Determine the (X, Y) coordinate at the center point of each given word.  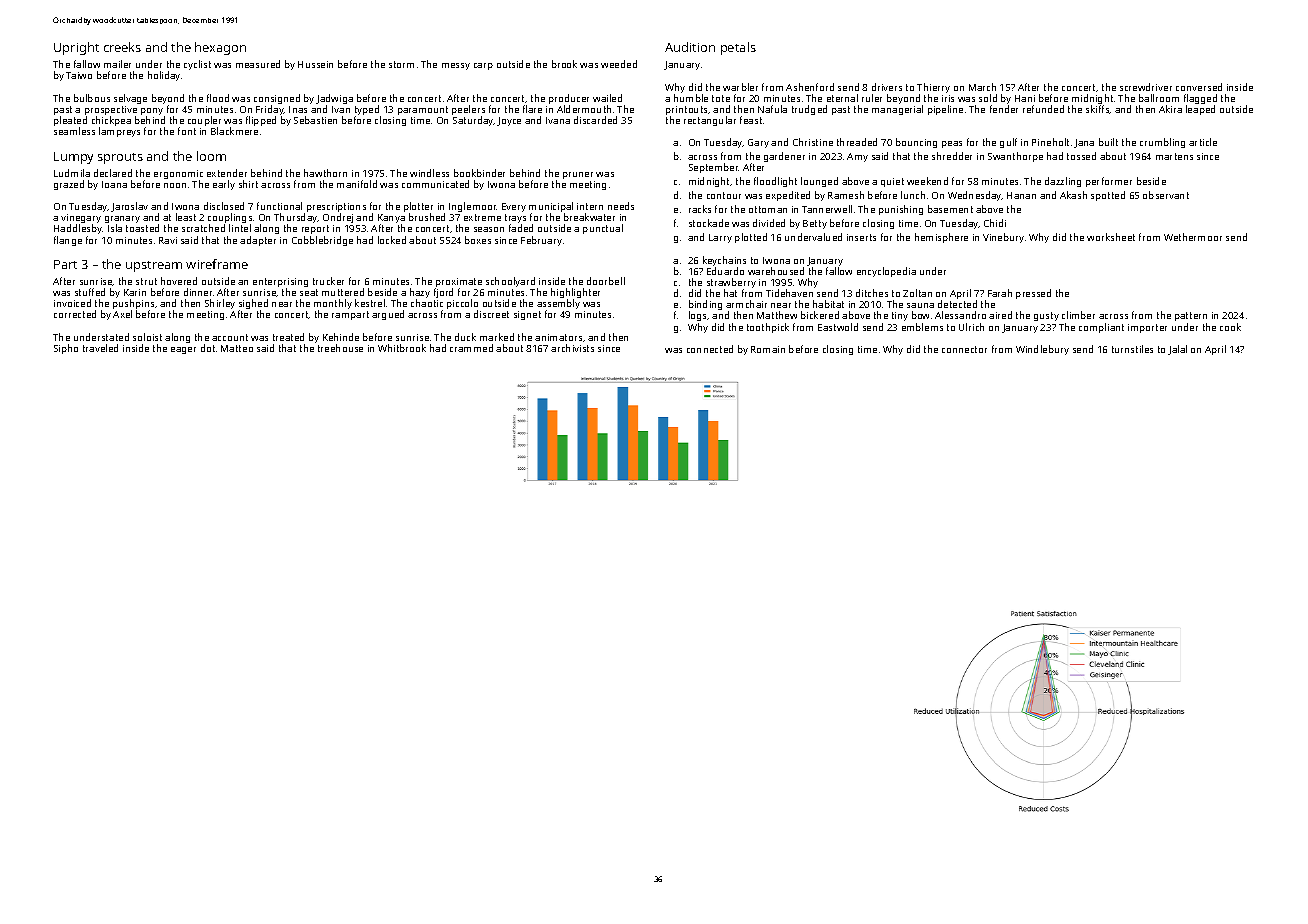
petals (738, 48)
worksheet (1111, 237)
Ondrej (338, 218)
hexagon (220, 48)
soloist (147, 337)
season (489, 229)
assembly (558, 305)
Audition (690, 47)
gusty (1046, 316)
